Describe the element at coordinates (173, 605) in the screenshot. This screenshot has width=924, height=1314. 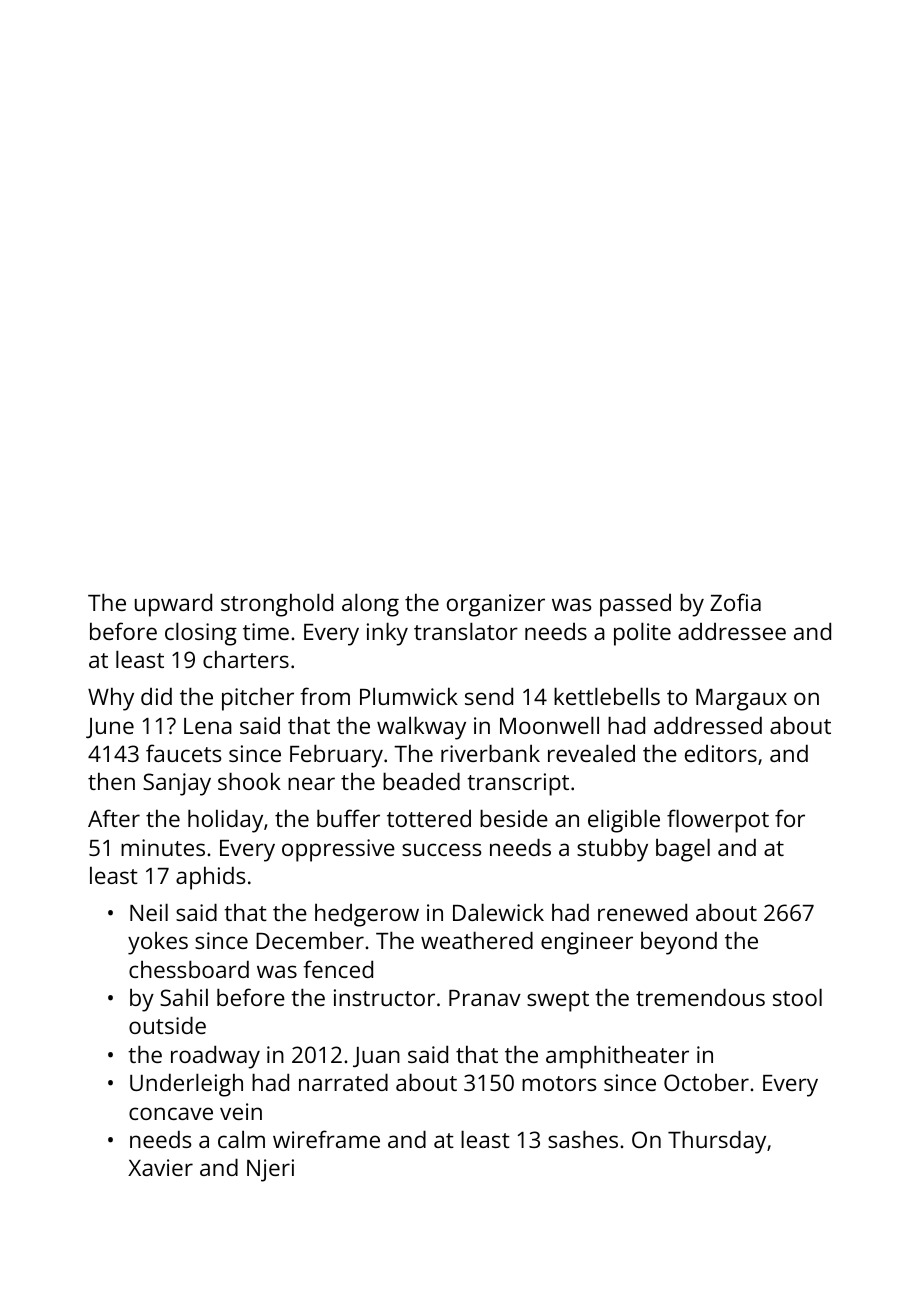
I see `upward` at that location.
